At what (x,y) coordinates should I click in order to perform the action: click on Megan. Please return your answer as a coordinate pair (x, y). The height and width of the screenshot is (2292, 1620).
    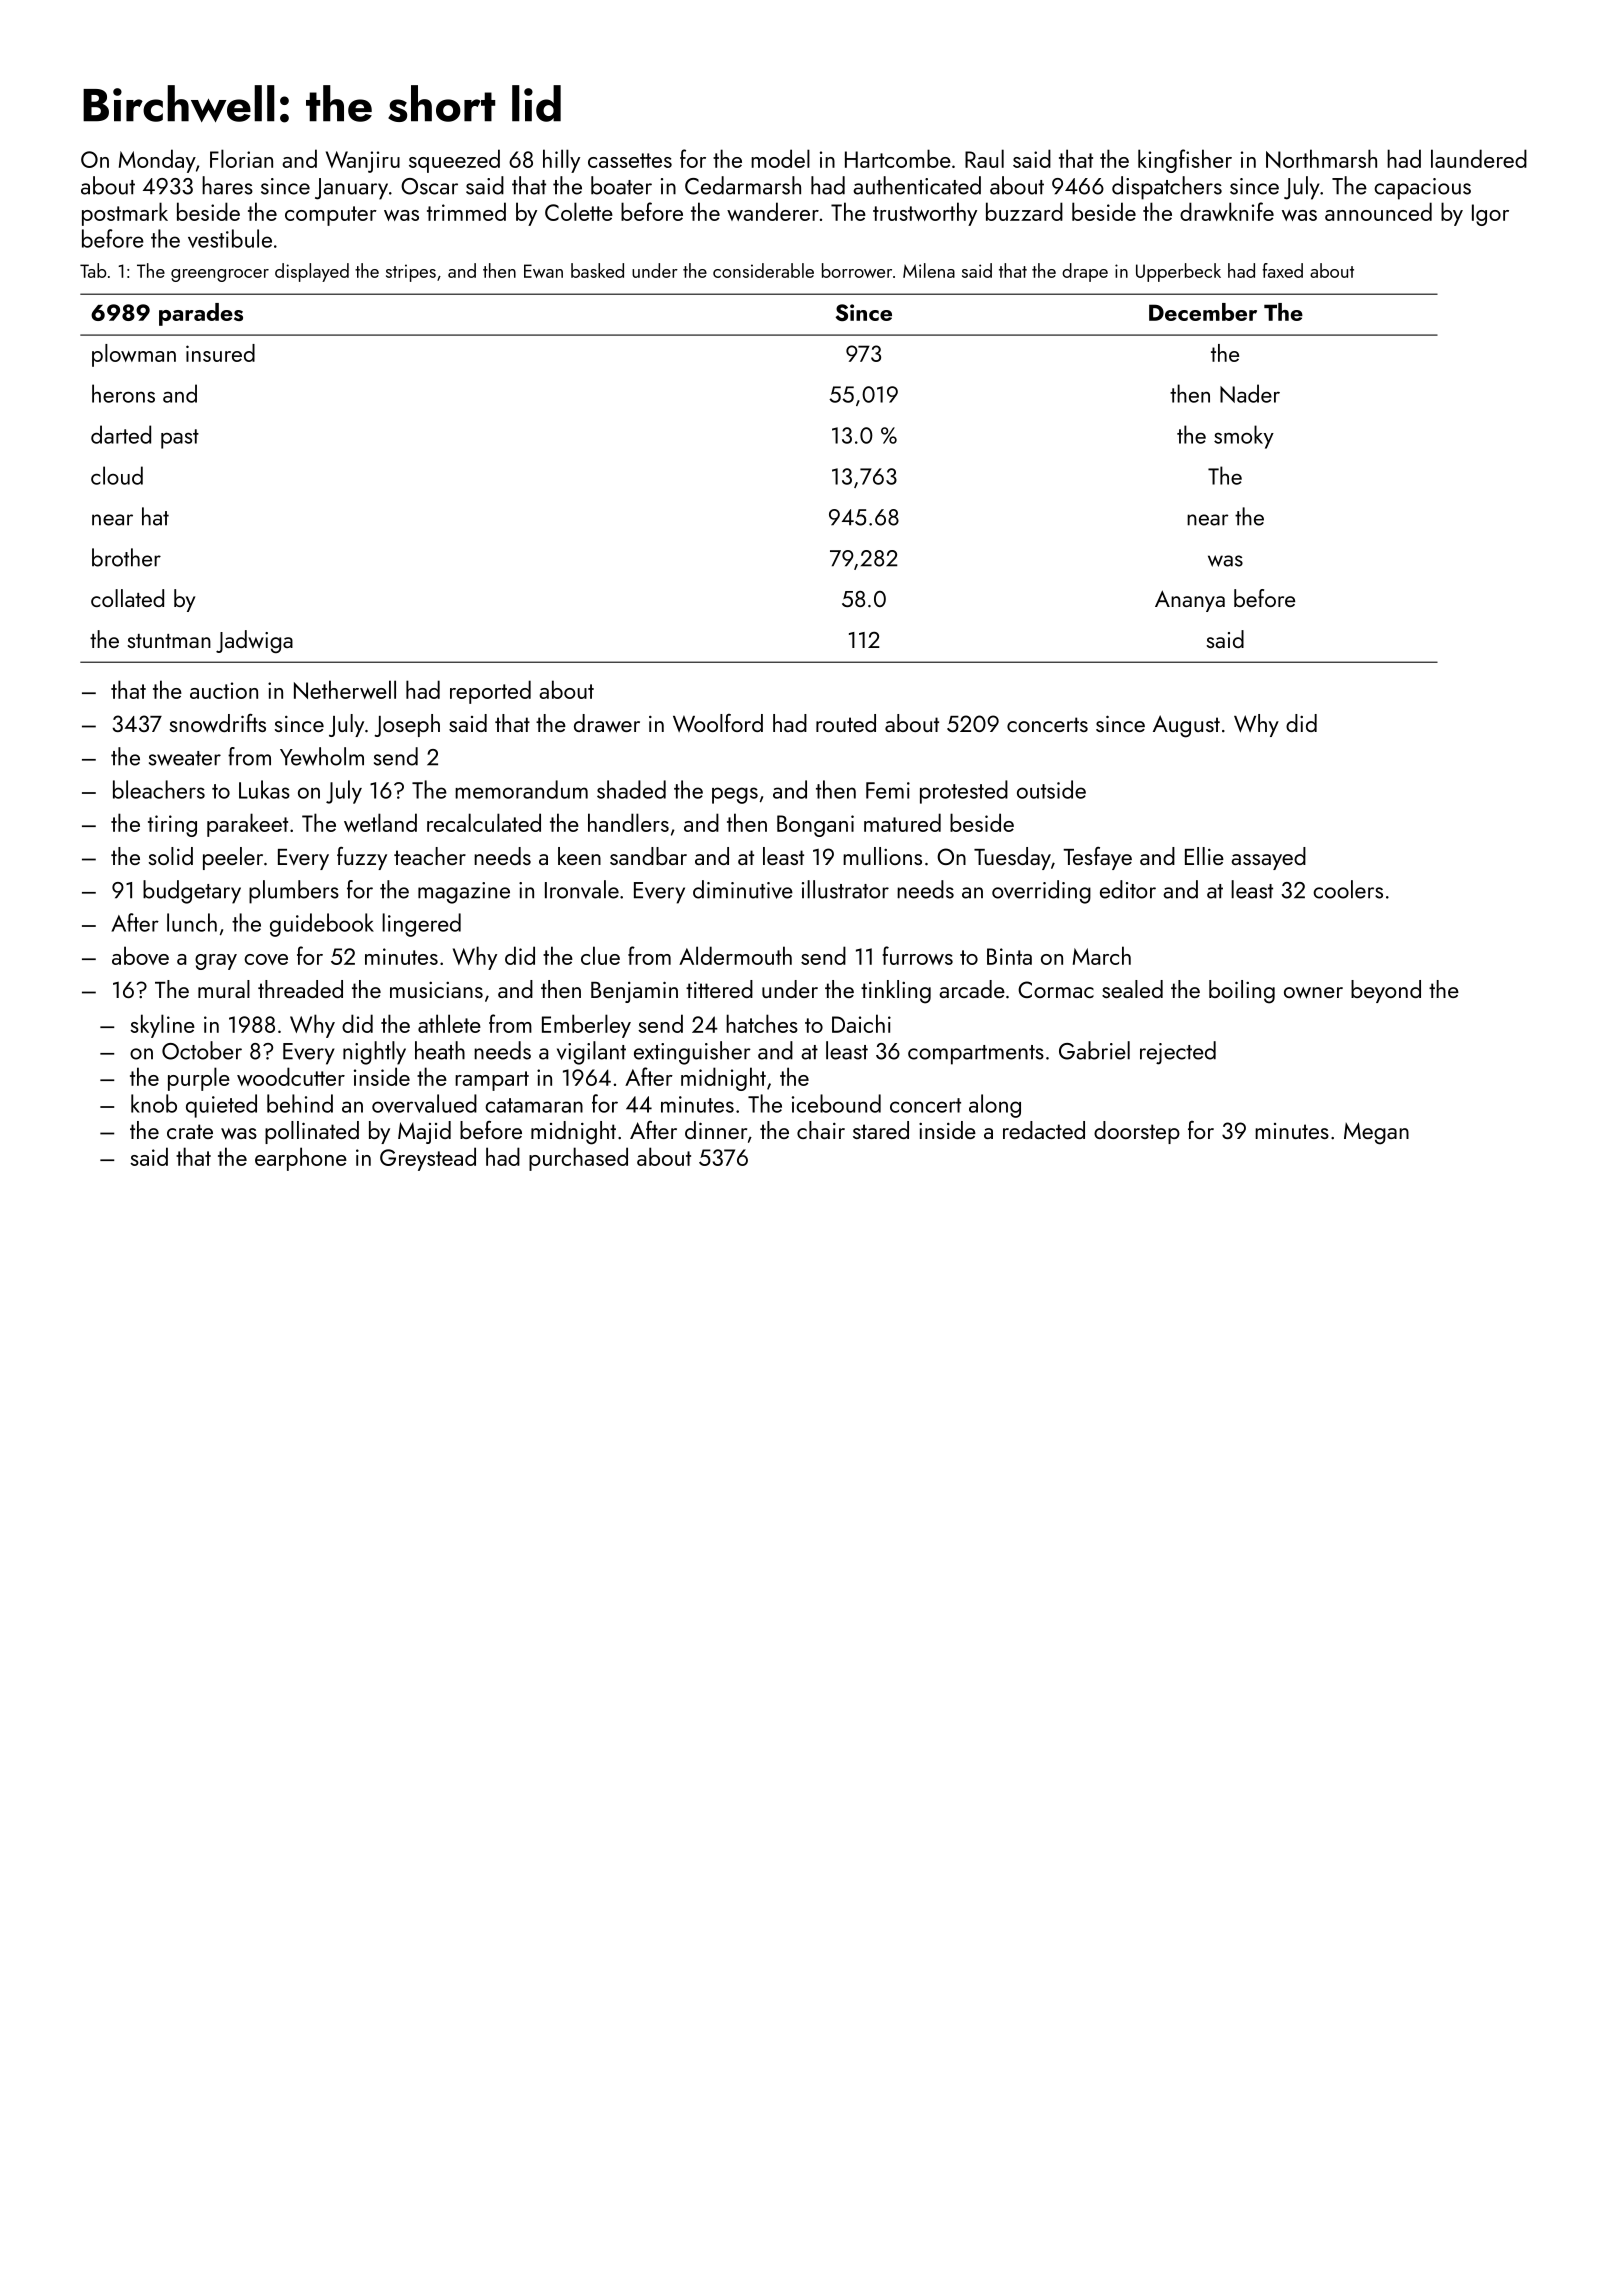
    Looking at the image, I should click on (1376, 1133).
